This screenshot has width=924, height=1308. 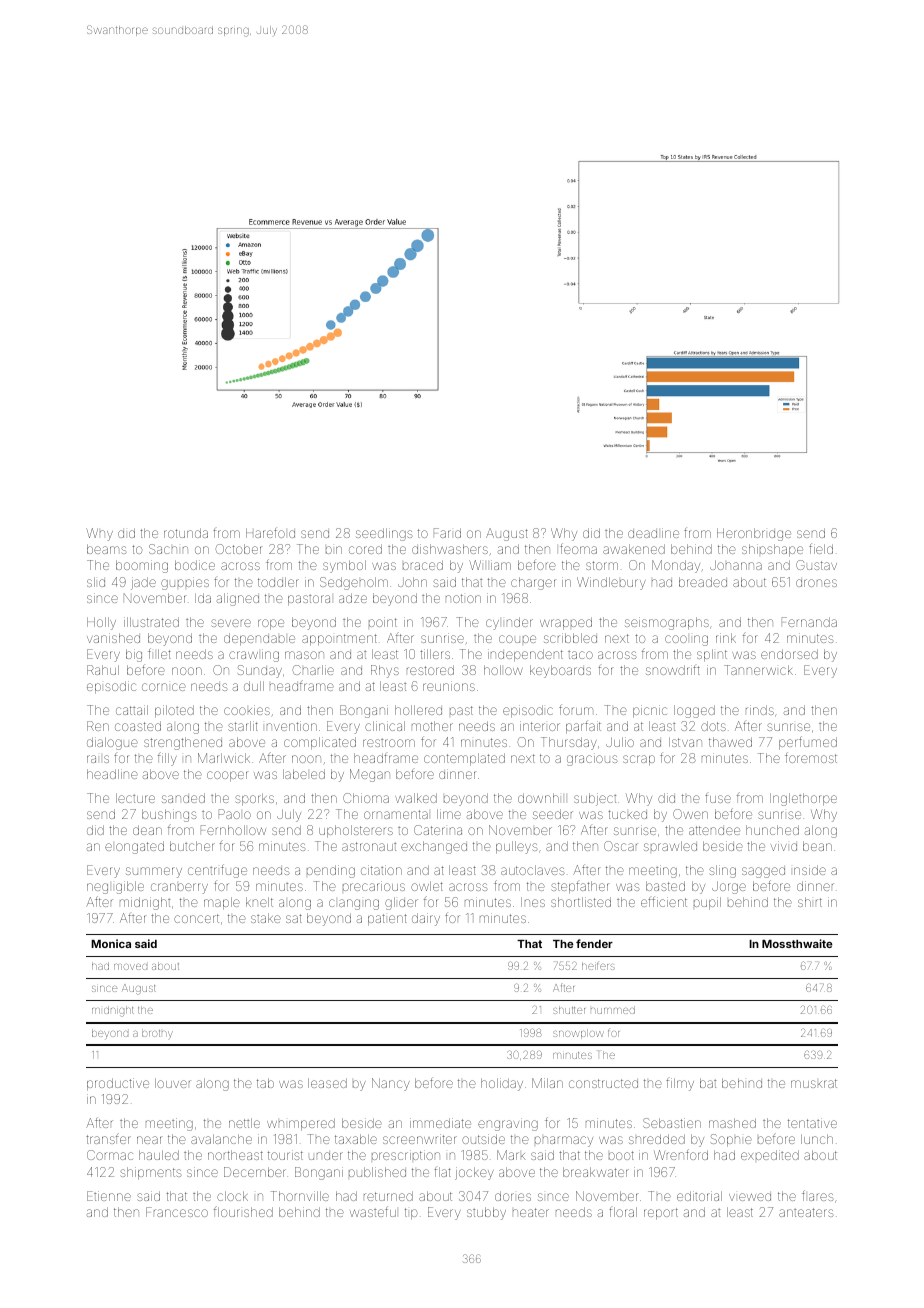 What do you see at coordinates (101, 623) in the screenshot?
I see `Holly` at bounding box center [101, 623].
